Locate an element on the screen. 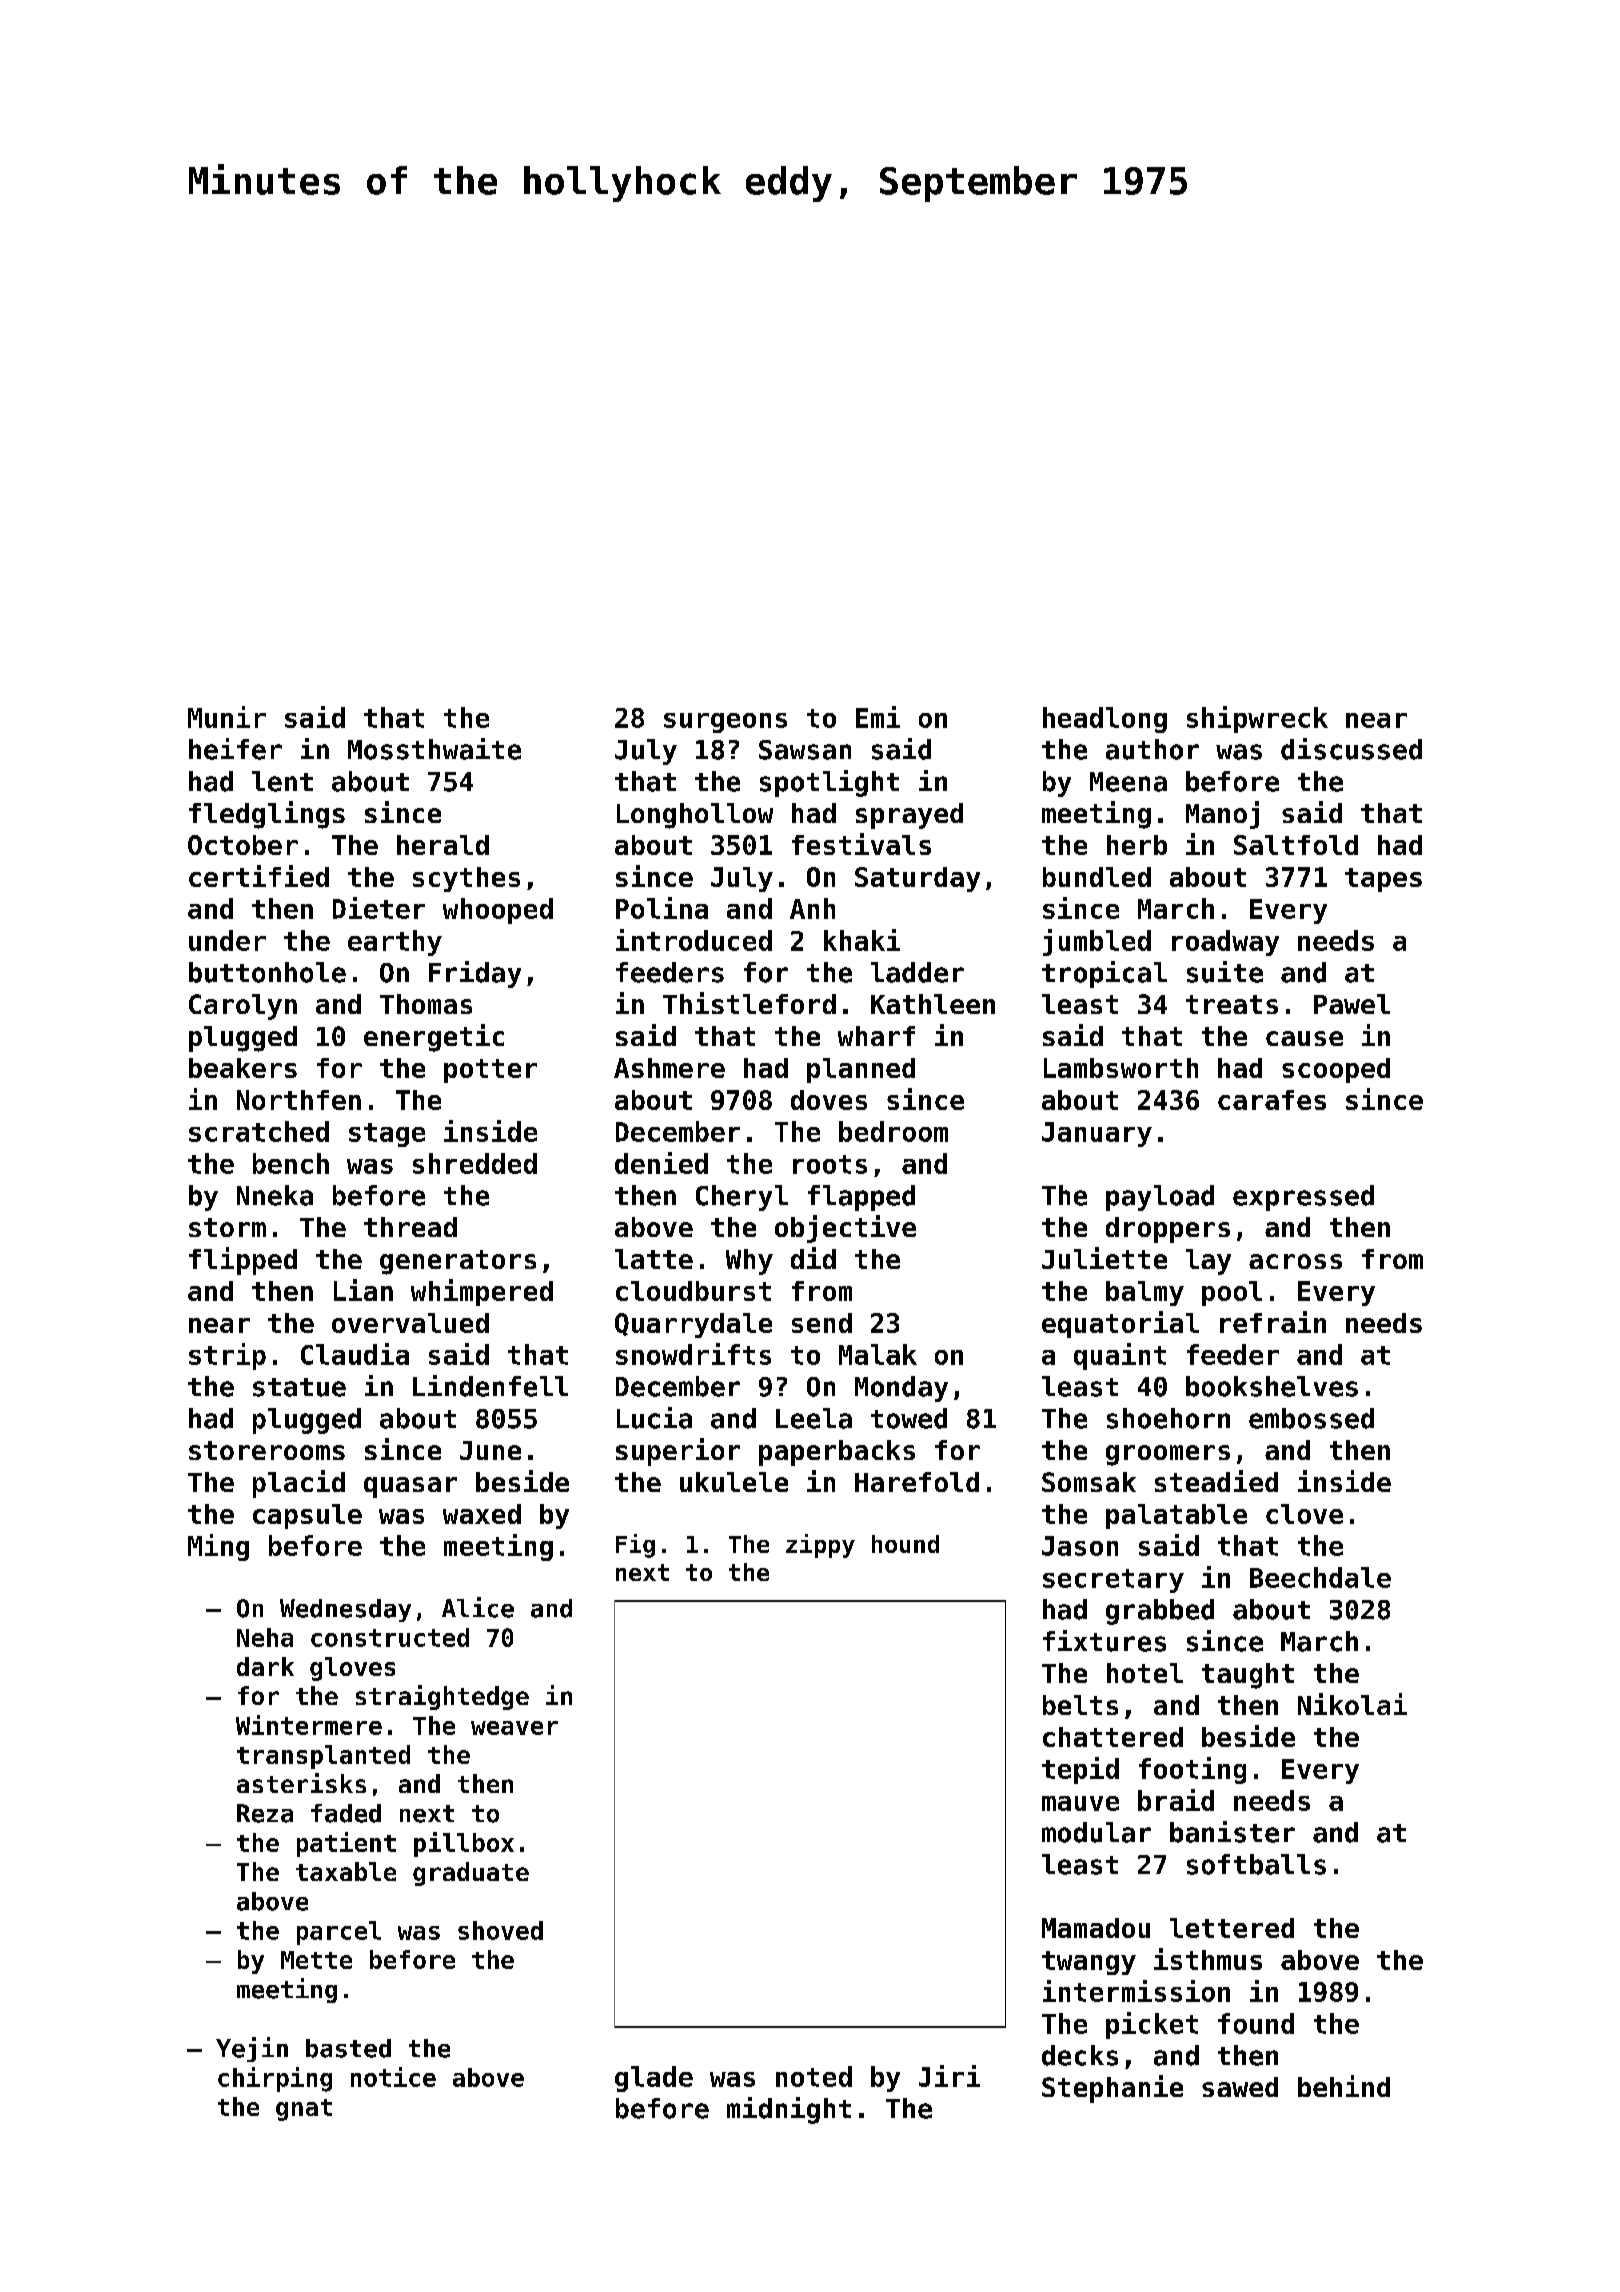  refrain is located at coordinates (1273, 1322).
